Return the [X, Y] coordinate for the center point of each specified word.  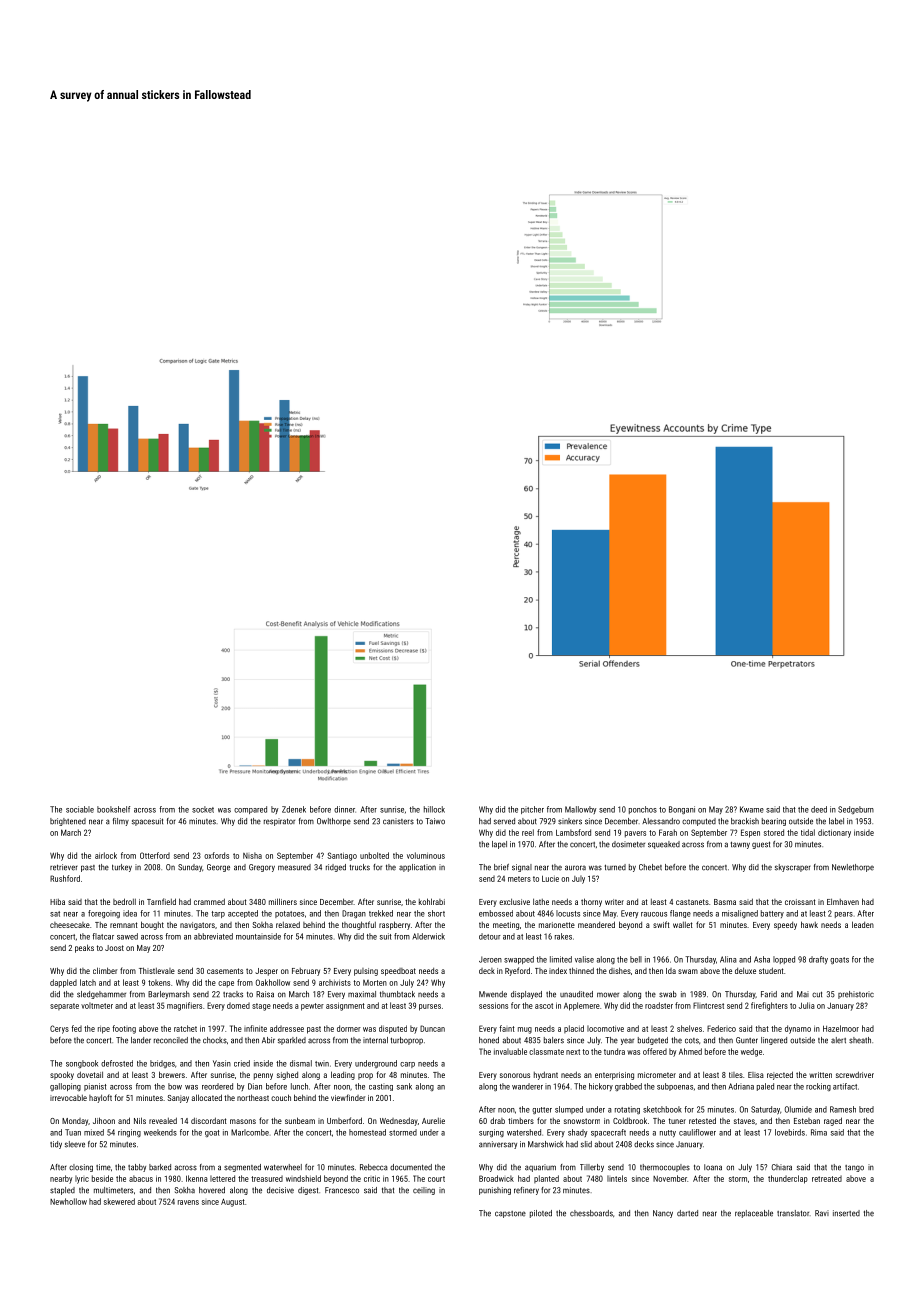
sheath [860, 1040]
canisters [398, 821]
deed [819, 809]
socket [203, 809]
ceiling [424, 1191]
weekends [160, 1132]
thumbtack [397, 994]
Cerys [59, 1029]
